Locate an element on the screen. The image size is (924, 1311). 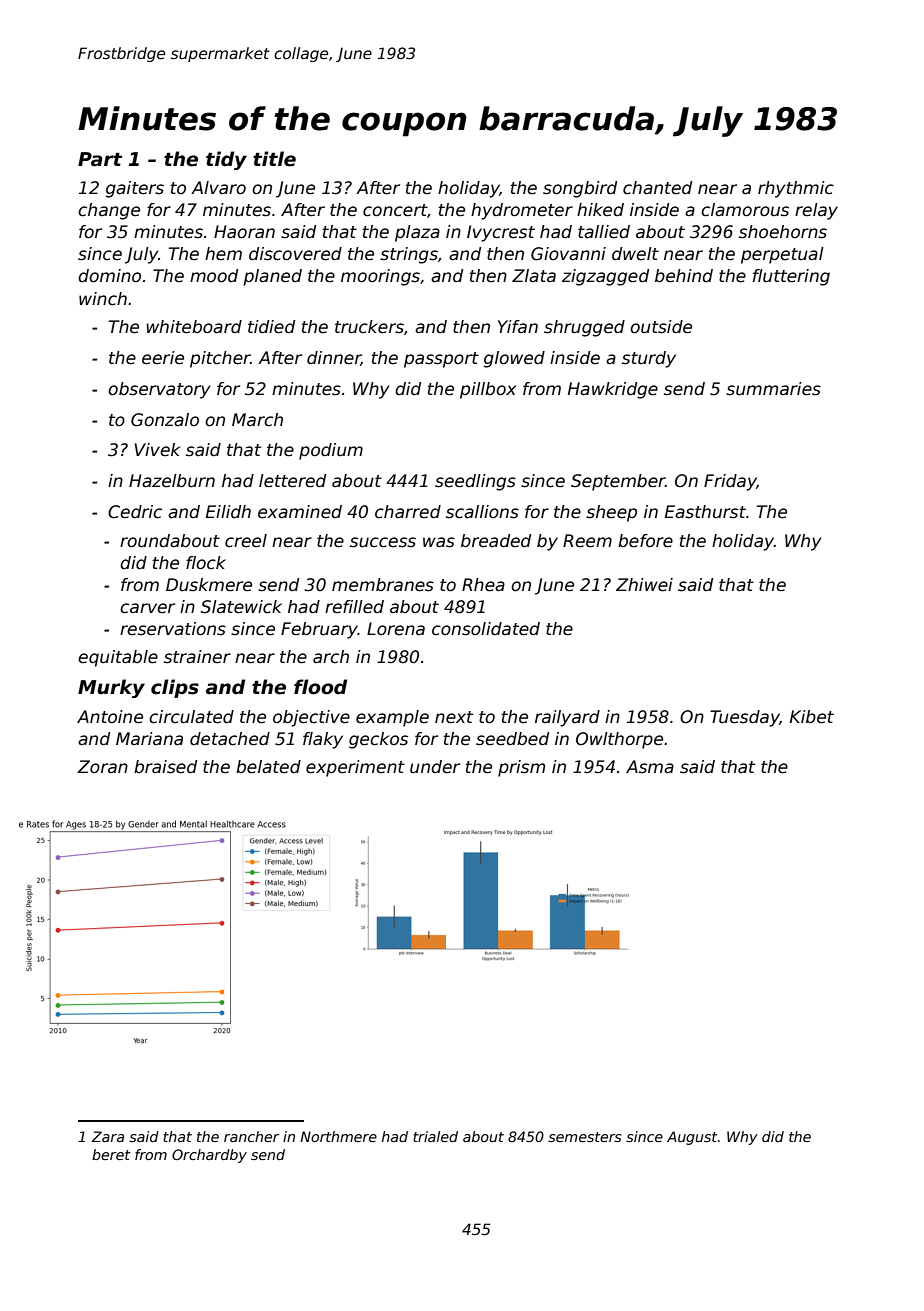
Asma is located at coordinates (650, 767).
